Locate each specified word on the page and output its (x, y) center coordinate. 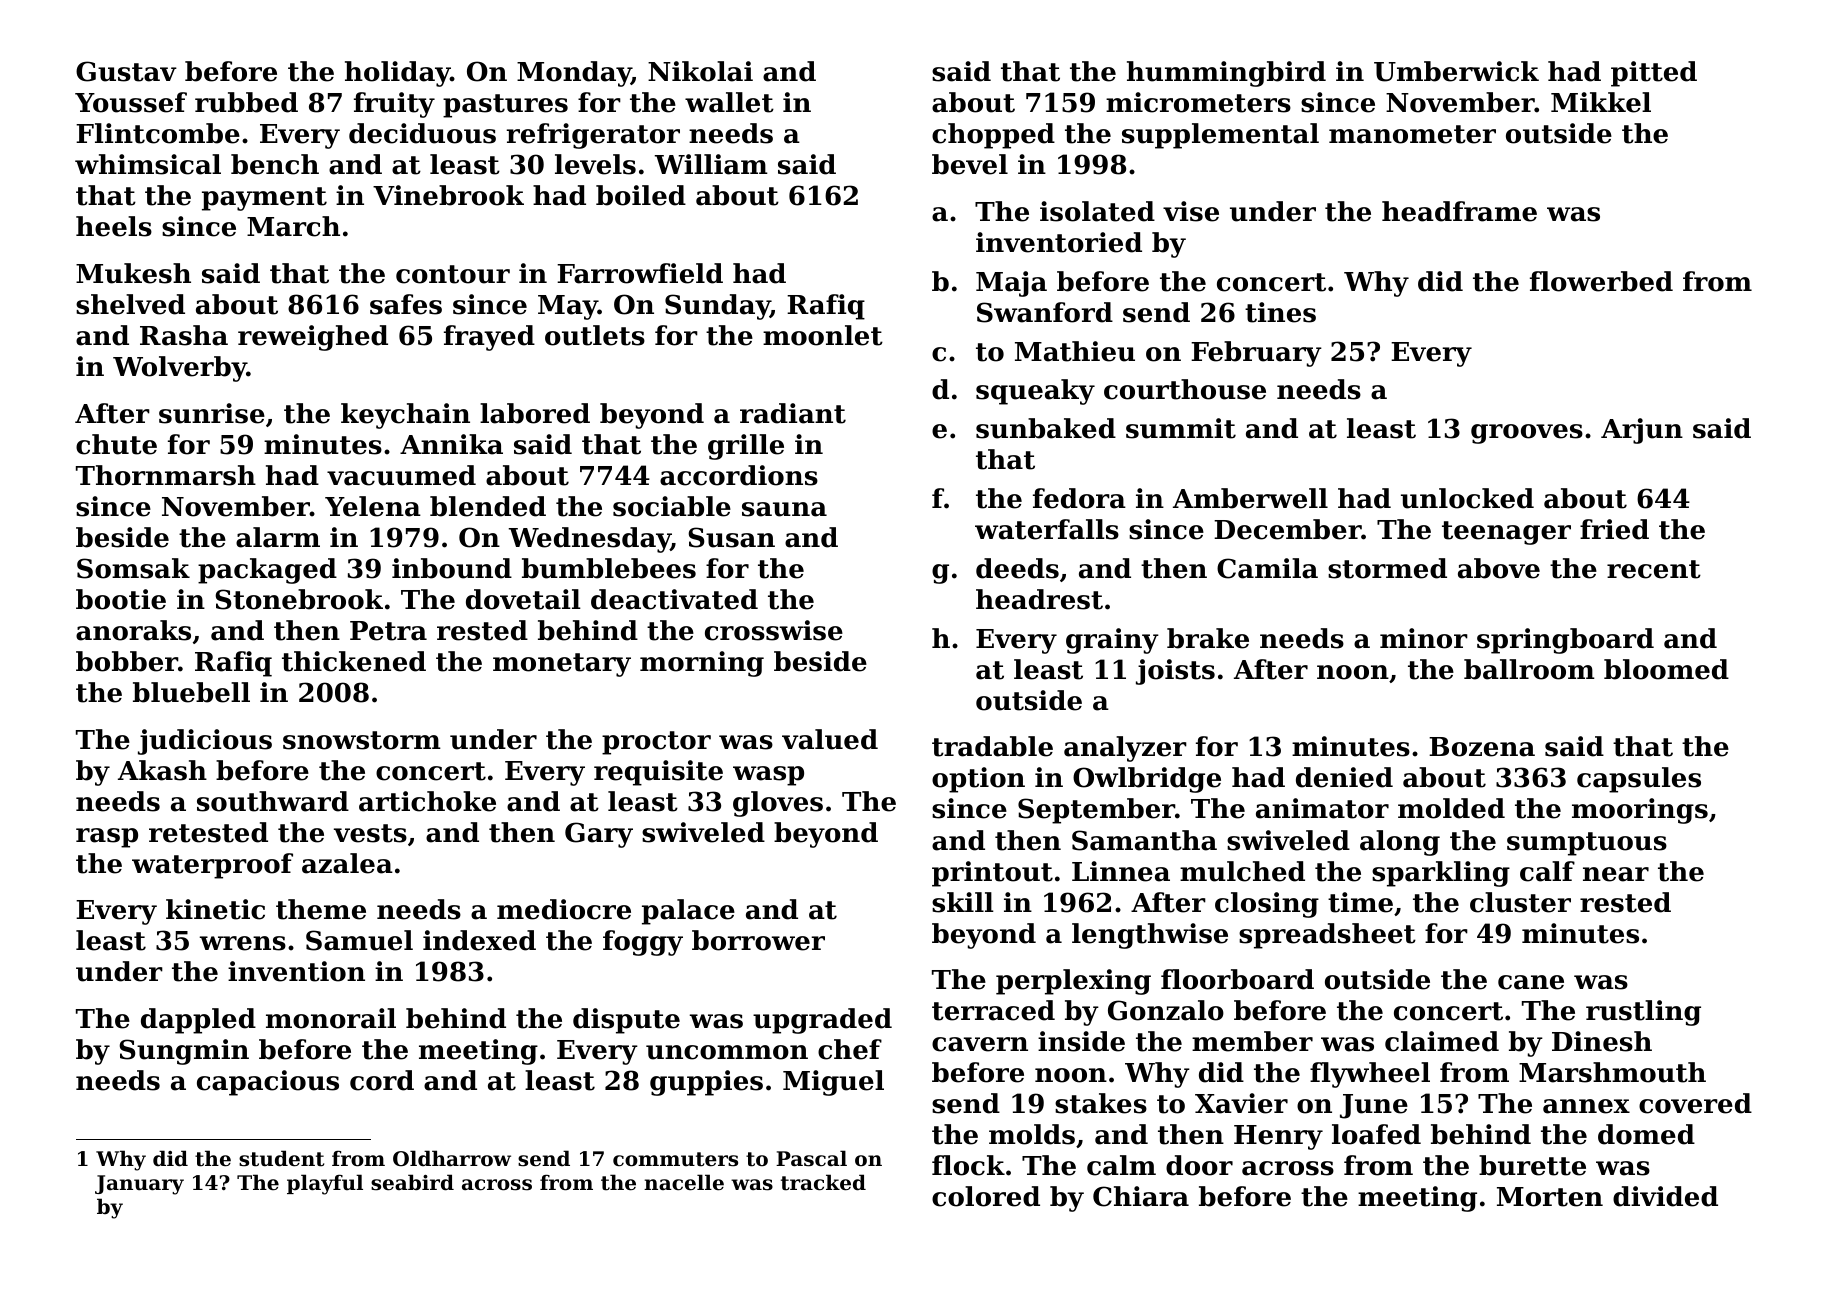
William (711, 164)
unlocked (1467, 498)
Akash (162, 770)
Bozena (1482, 747)
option (978, 780)
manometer (1412, 134)
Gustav (126, 71)
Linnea (1121, 871)
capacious (268, 1083)
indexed (479, 940)
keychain (405, 416)
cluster (1520, 902)
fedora (1079, 498)
